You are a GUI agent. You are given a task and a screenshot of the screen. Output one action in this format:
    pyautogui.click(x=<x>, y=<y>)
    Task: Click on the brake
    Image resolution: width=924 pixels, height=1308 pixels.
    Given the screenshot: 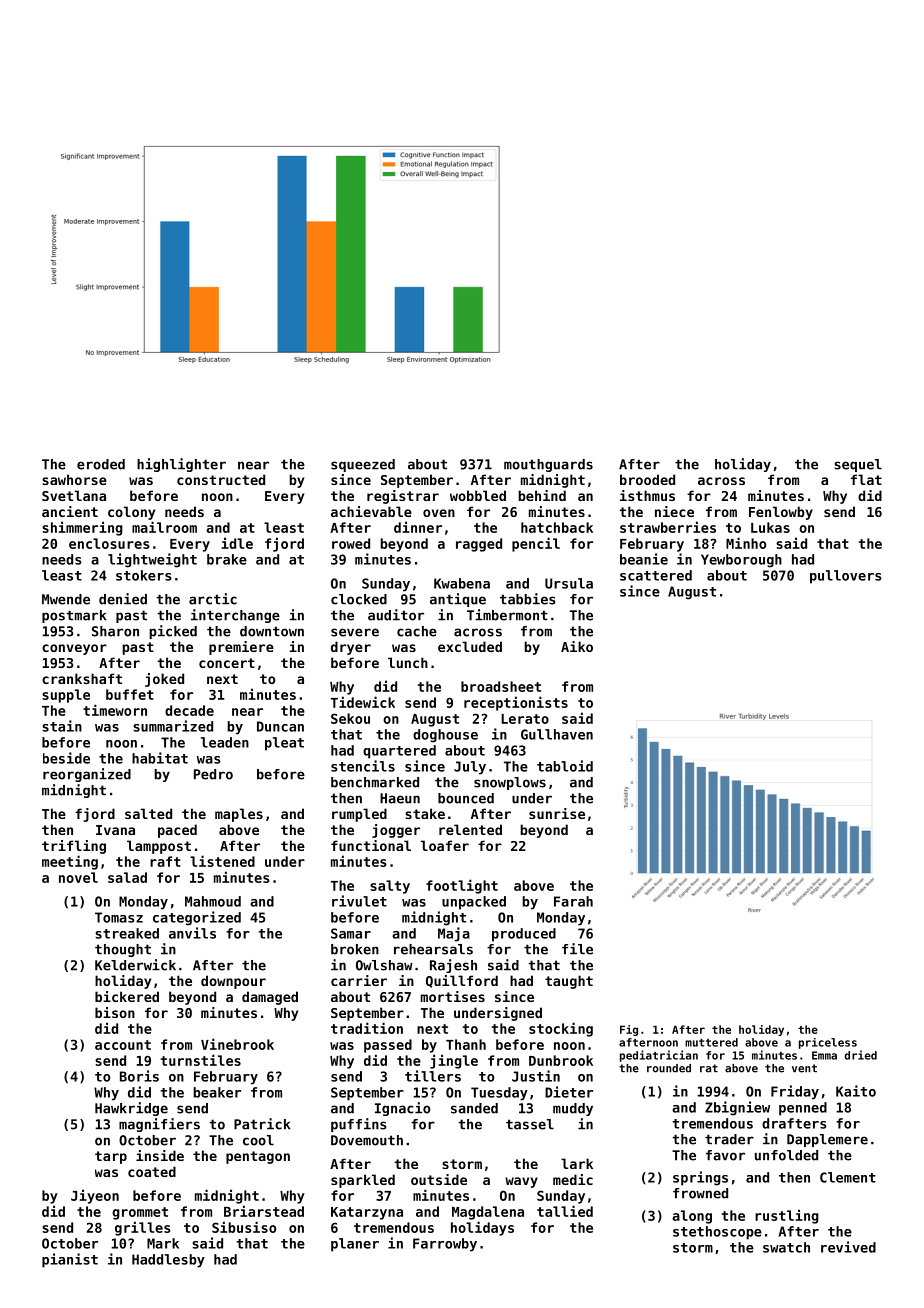 What is the action you would take?
    pyautogui.click(x=227, y=559)
